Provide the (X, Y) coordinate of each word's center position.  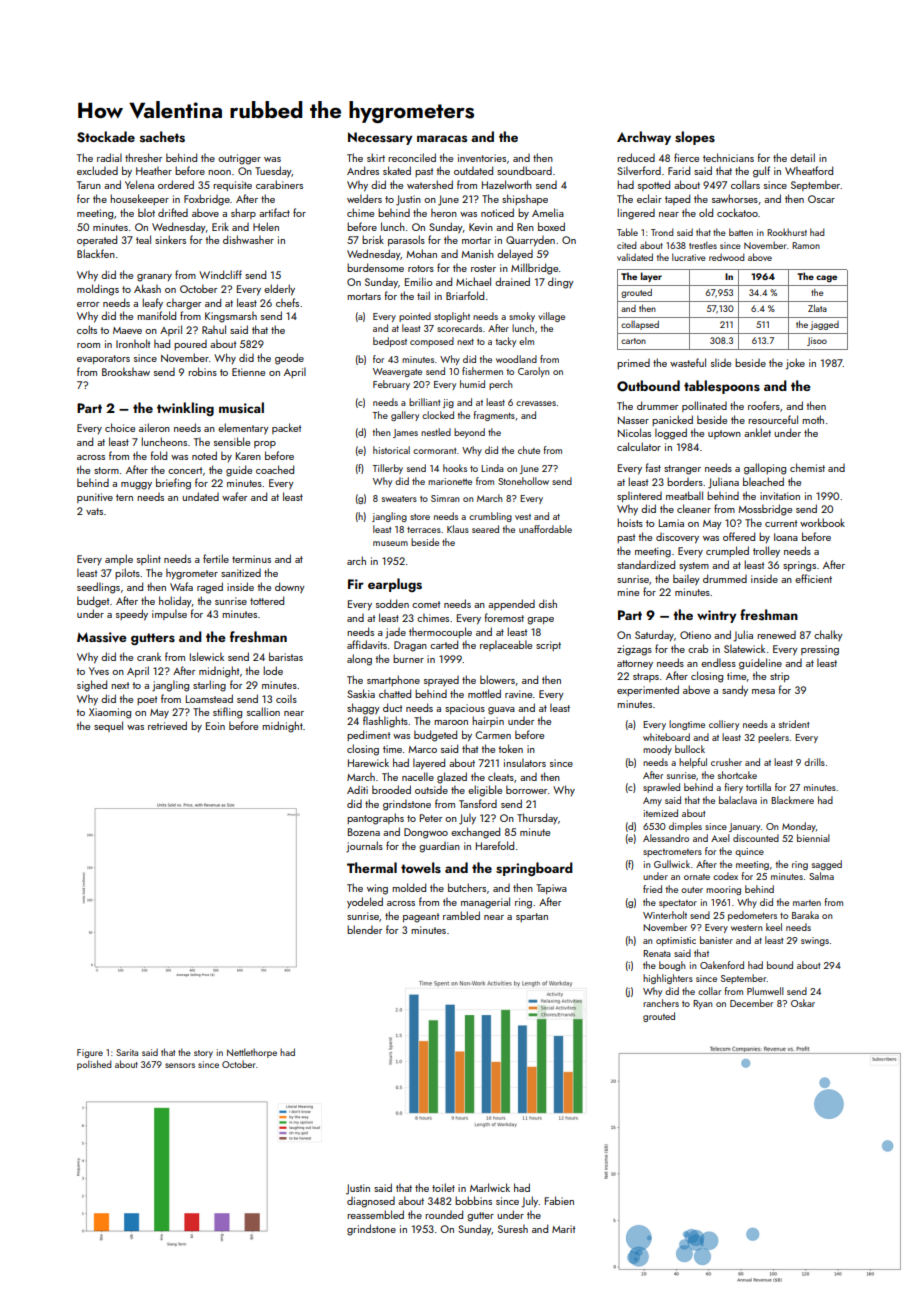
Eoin (215, 726)
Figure (90, 1053)
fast (653, 467)
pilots (127, 573)
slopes (695, 138)
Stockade (106, 137)
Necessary (380, 138)
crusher (726, 762)
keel (774, 927)
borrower (526, 789)
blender (364, 929)
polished (94, 1065)
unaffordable (545, 529)
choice (120, 427)
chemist (807, 467)
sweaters (399, 499)
